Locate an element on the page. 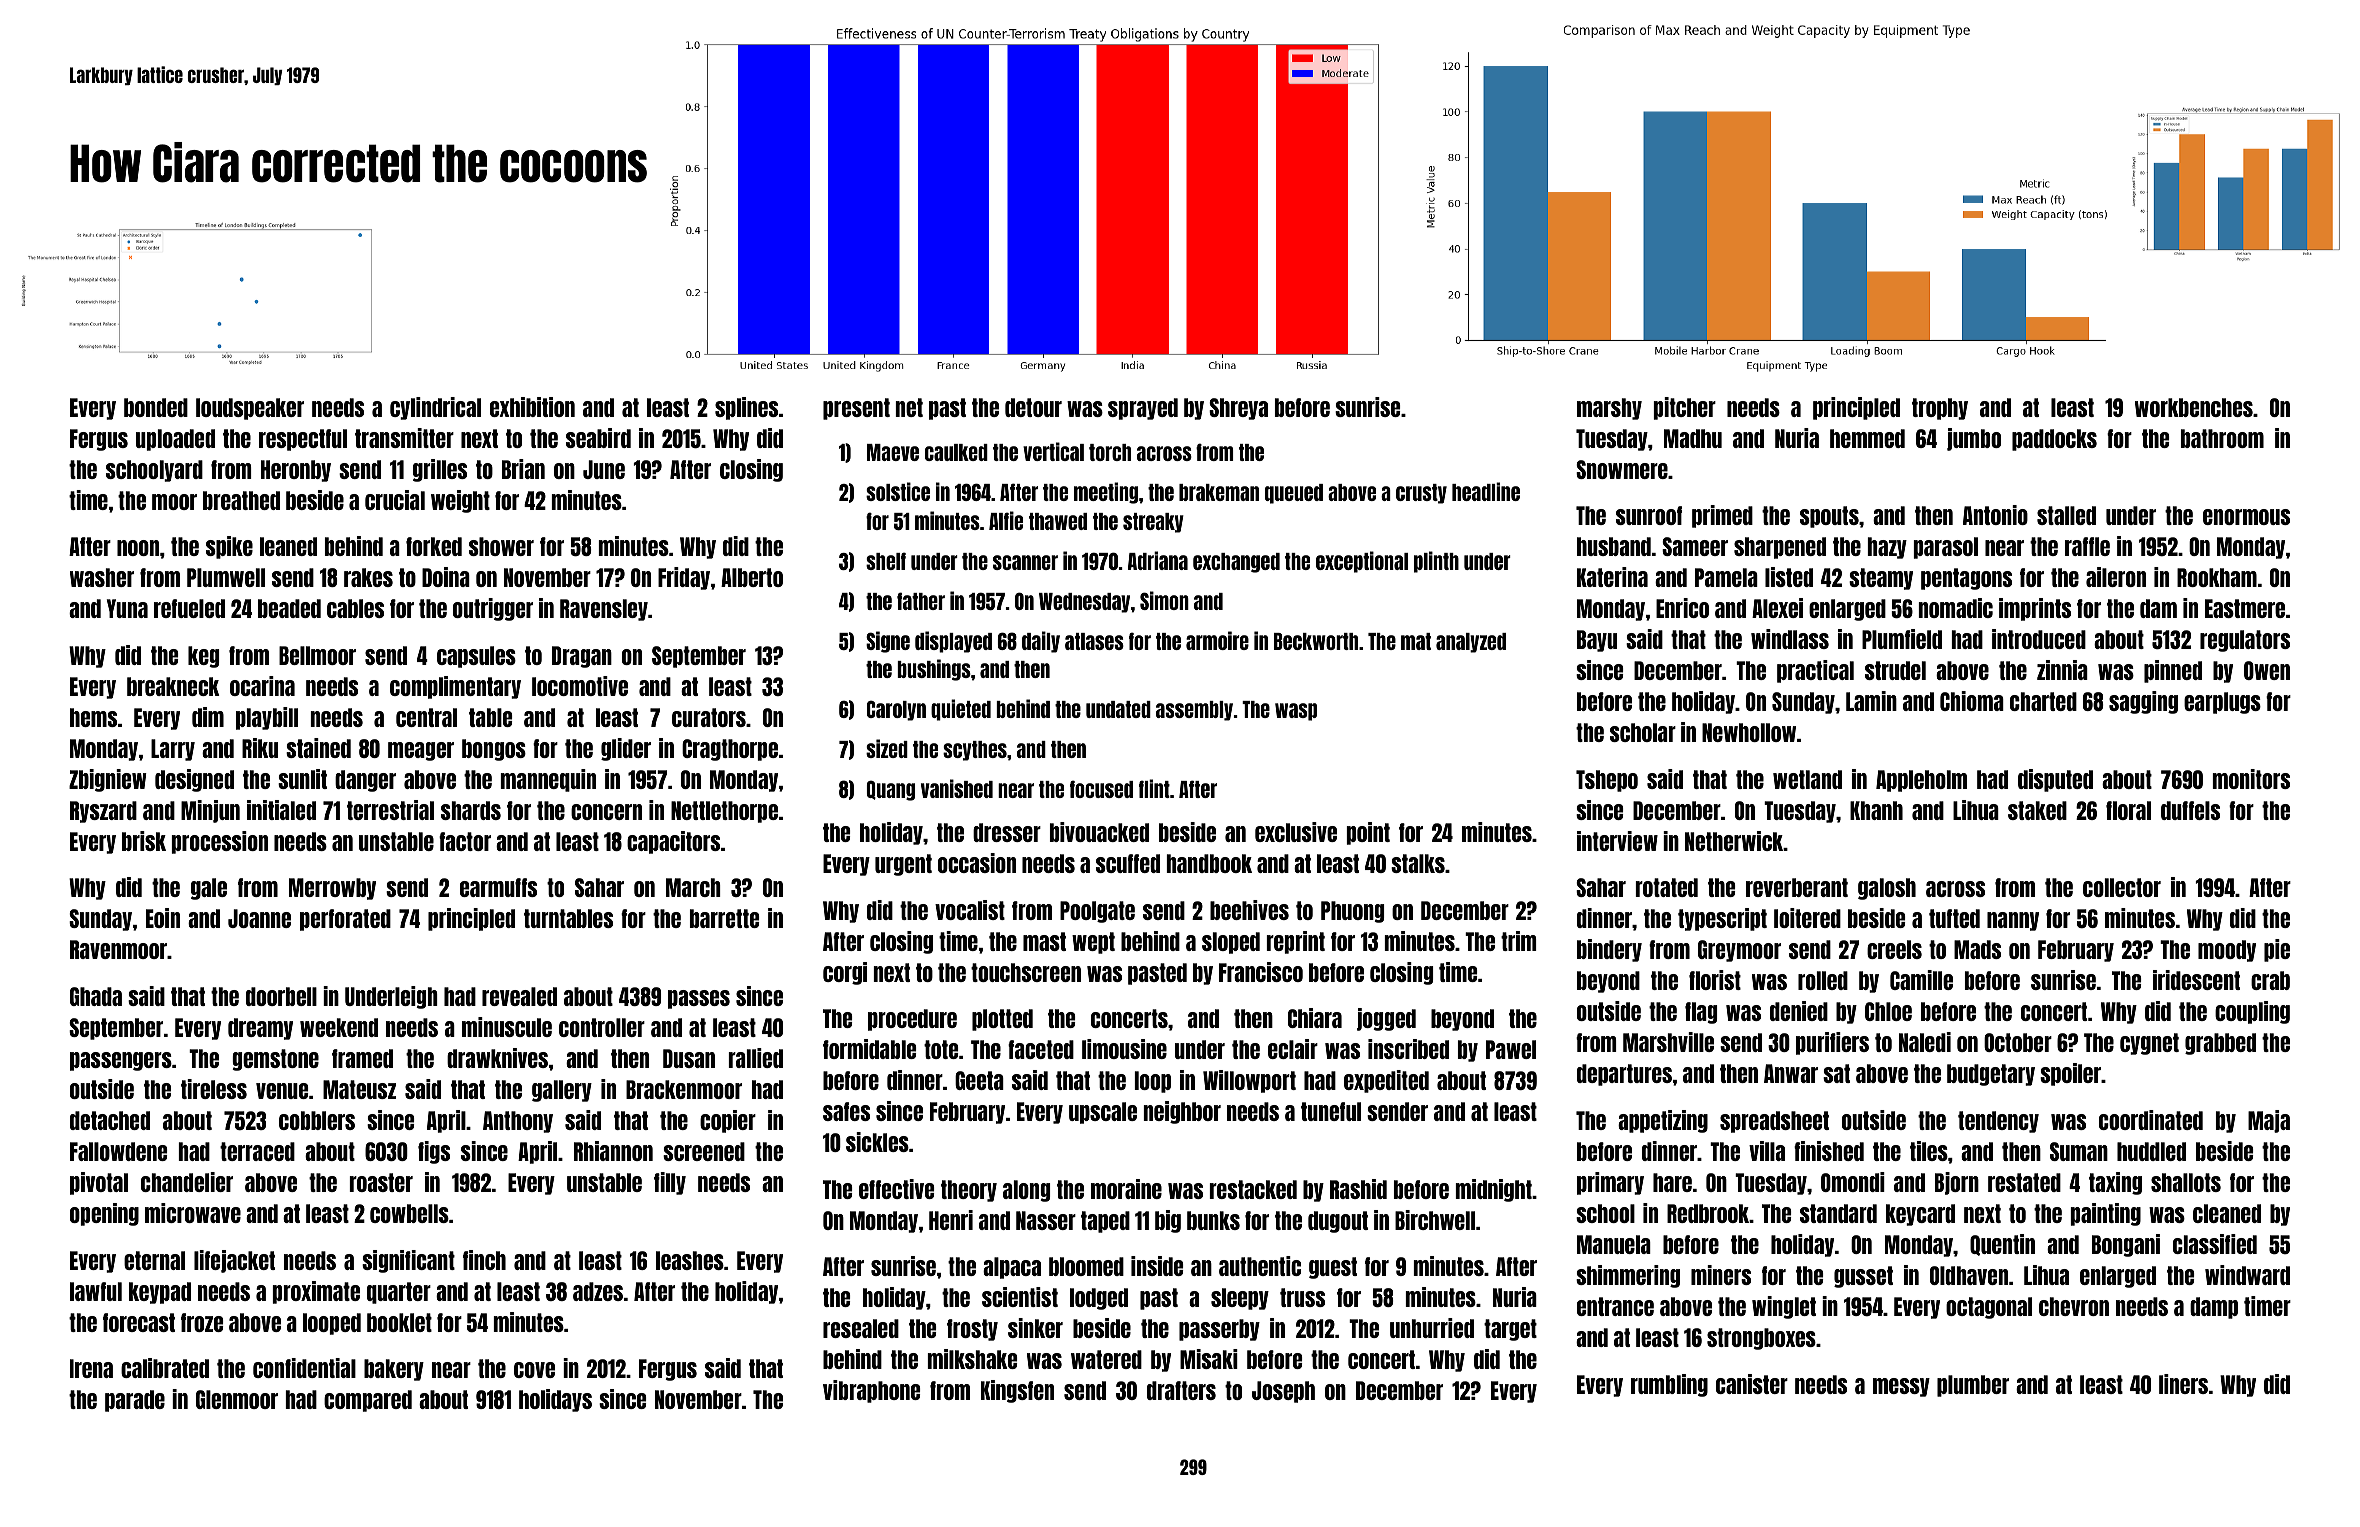  breathed is located at coordinates (241, 500).
